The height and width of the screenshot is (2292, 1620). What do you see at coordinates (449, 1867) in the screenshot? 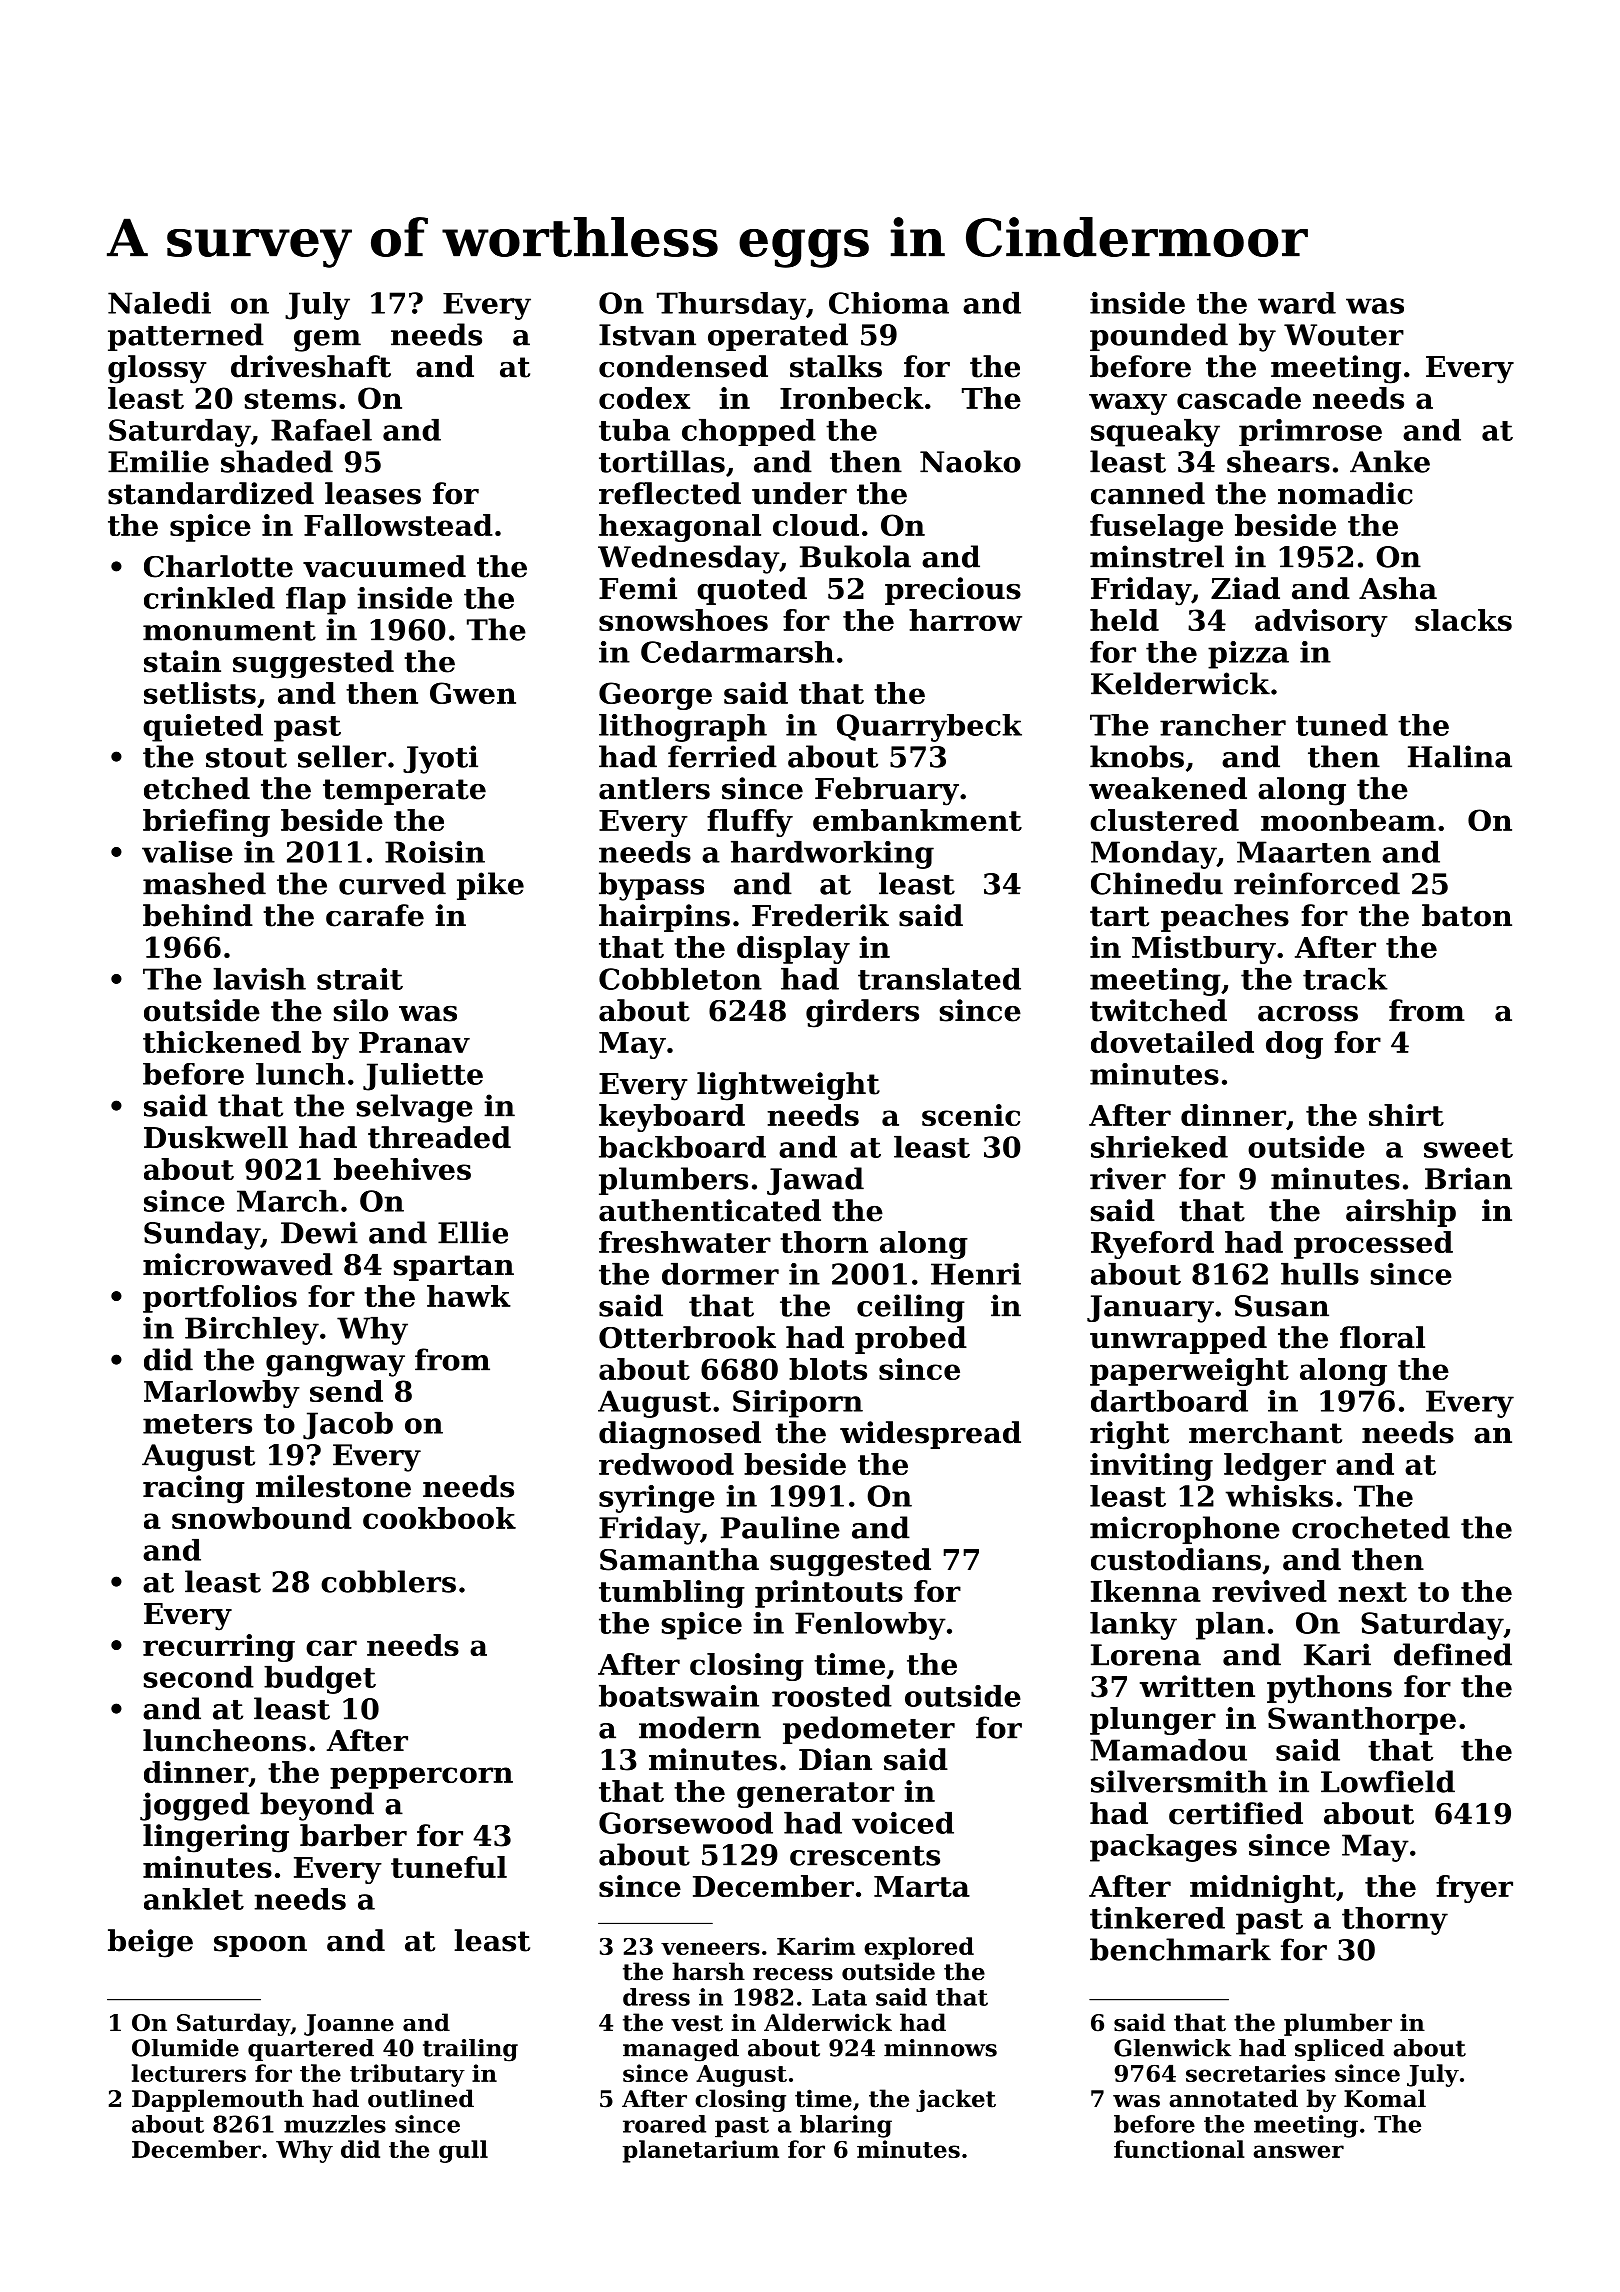
I see `tuneful` at bounding box center [449, 1867].
